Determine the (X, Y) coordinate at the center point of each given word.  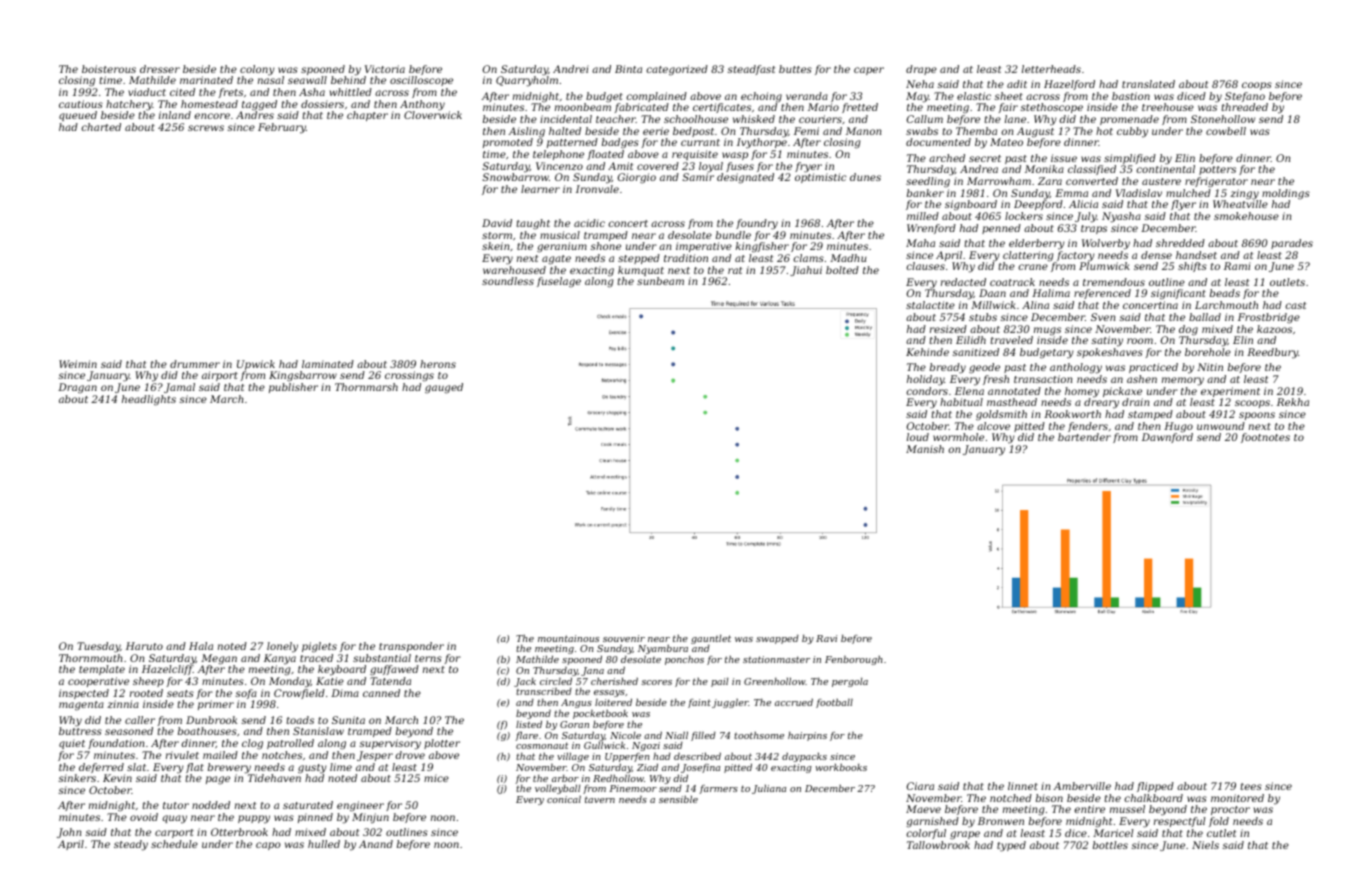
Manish (925, 449)
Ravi (826, 638)
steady (131, 845)
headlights (149, 400)
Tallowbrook (938, 845)
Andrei (571, 69)
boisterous (109, 69)
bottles (1110, 845)
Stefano (1245, 97)
